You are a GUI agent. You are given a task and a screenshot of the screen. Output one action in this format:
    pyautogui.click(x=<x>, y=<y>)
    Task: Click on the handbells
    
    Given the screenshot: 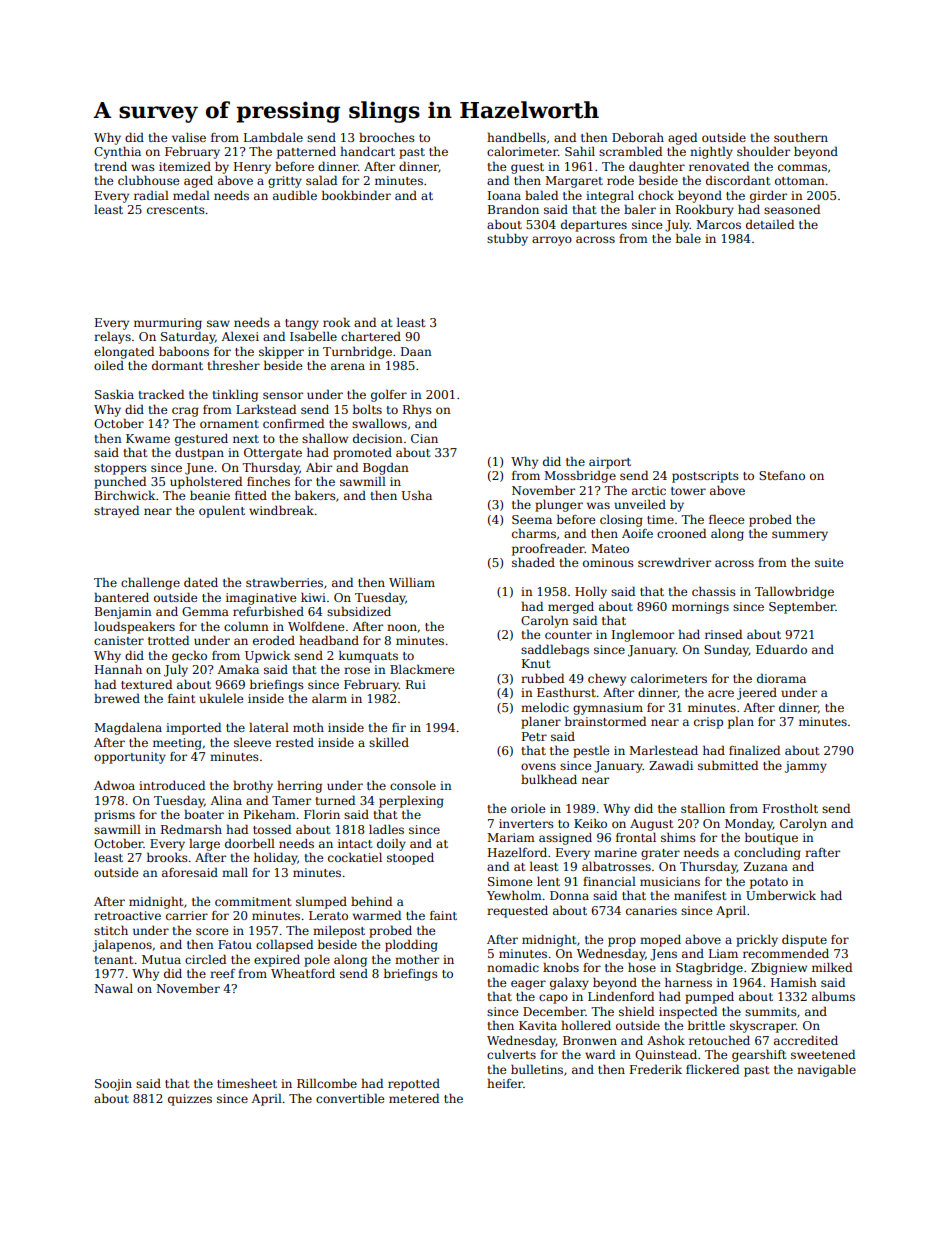 What is the action you would take?
    pyautogui.click(x=516, y=137)
